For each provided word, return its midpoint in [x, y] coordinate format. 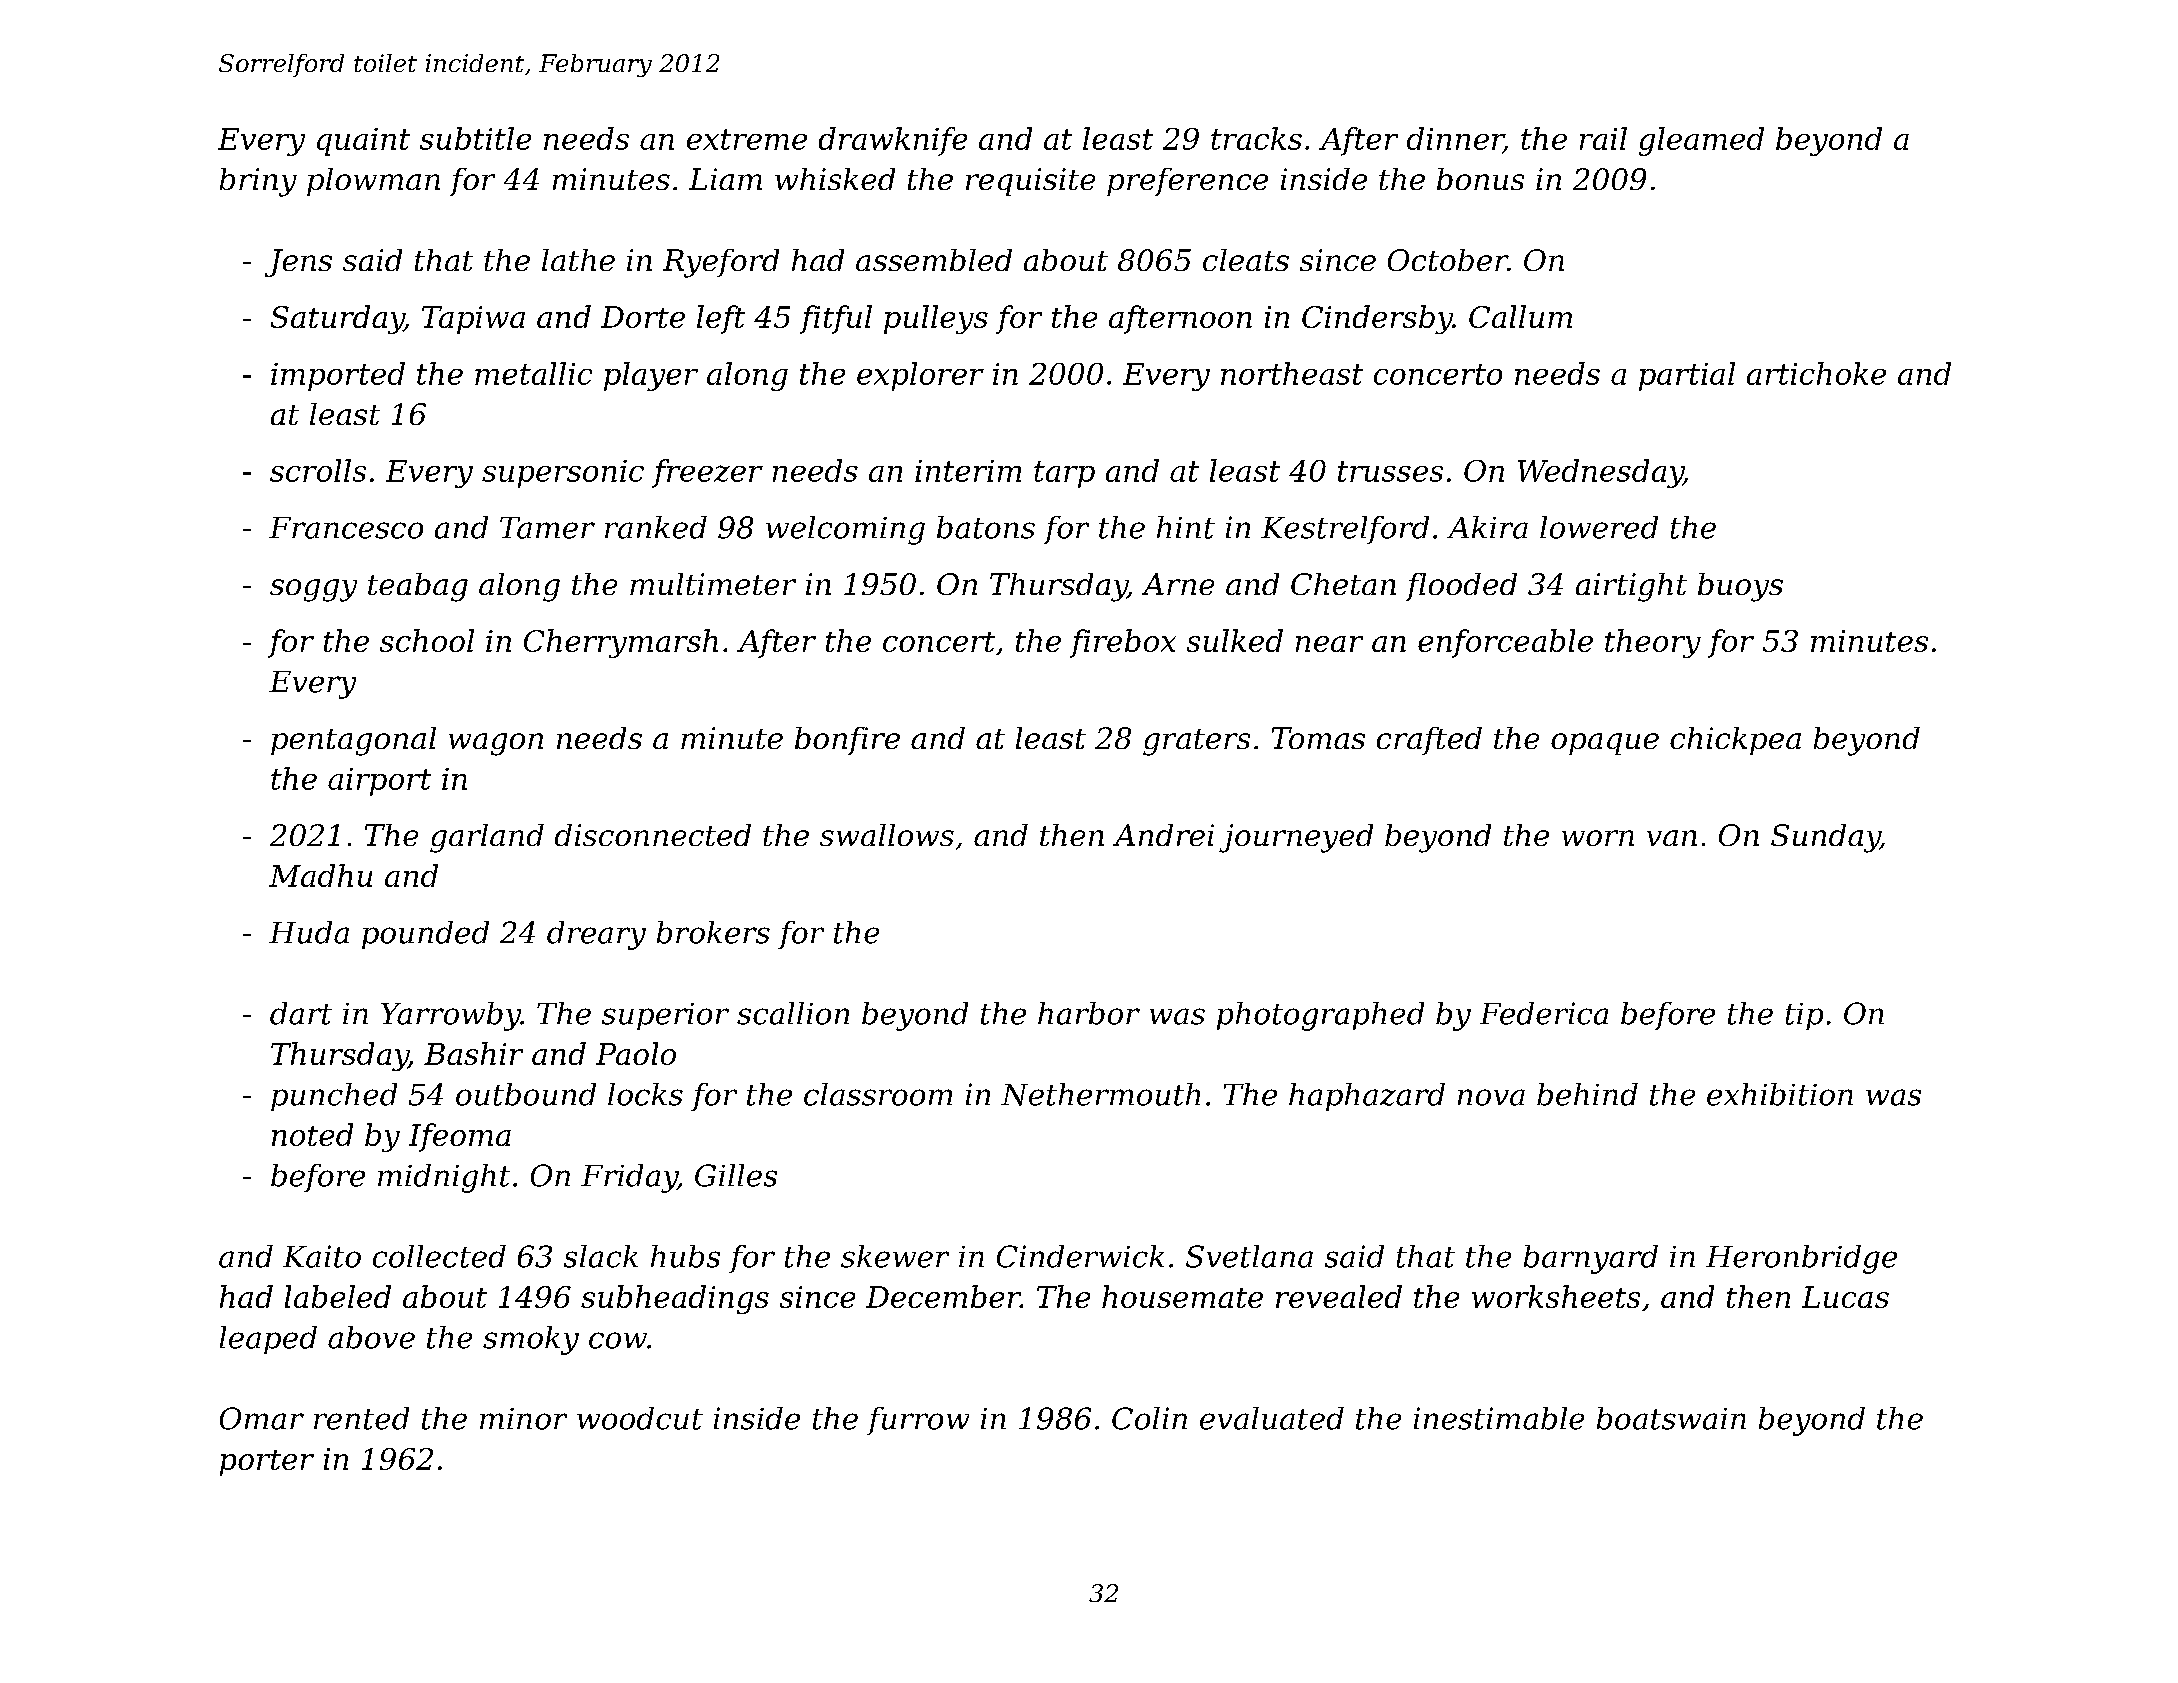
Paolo [636, 1053]
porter [267, 1463]
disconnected [653, 835]
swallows [887, 835]
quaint [363, 142]
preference [1187, 182]
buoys [1740, 587]
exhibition [1780, 1094]
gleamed [1701, 141]
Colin [1149, 1418]
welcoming [845, 530]
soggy [313, 590]
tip [1804, 1016]
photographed [1320, 1016]
